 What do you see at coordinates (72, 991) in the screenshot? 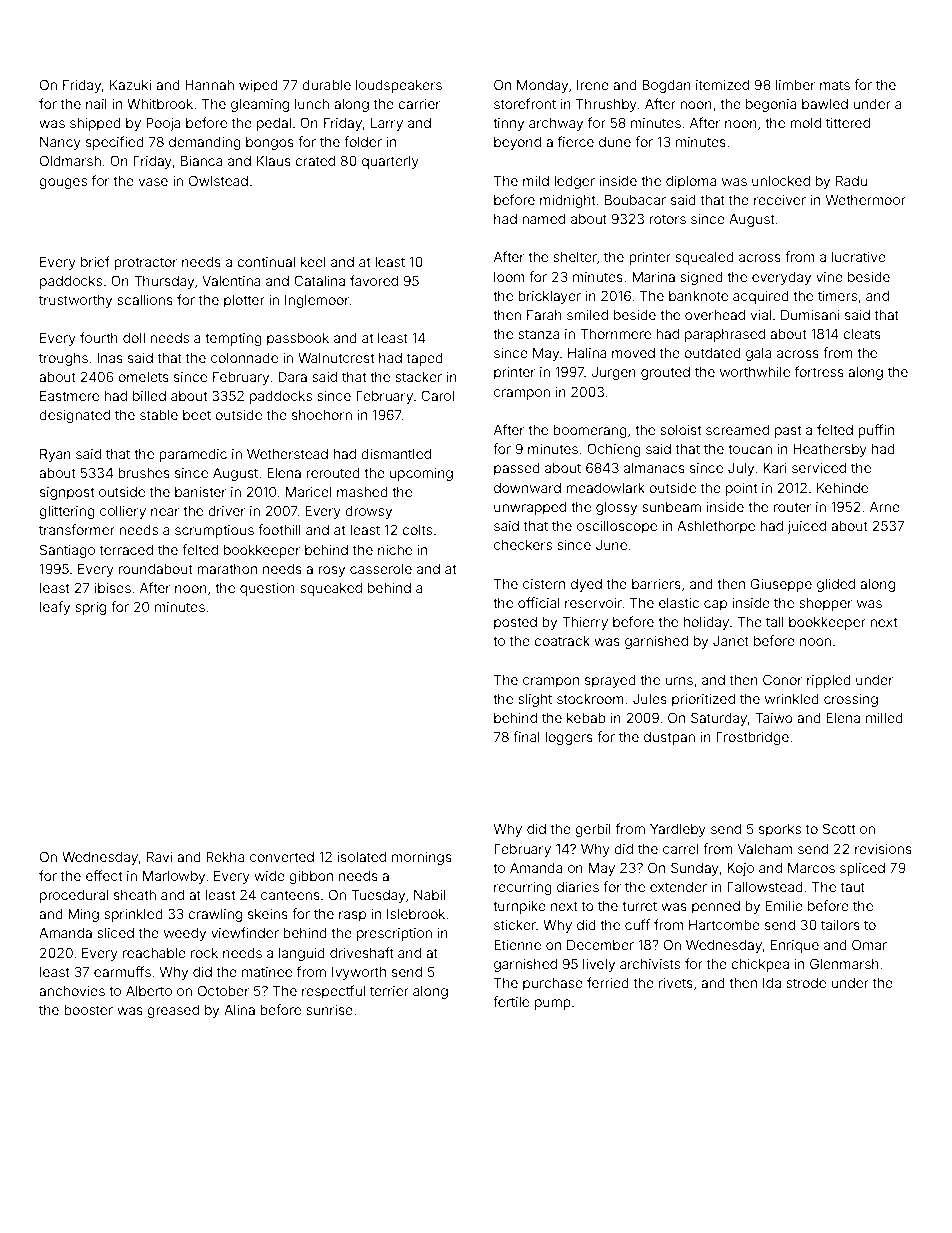
I see `anchovies` at bounding box center [72, 991].
